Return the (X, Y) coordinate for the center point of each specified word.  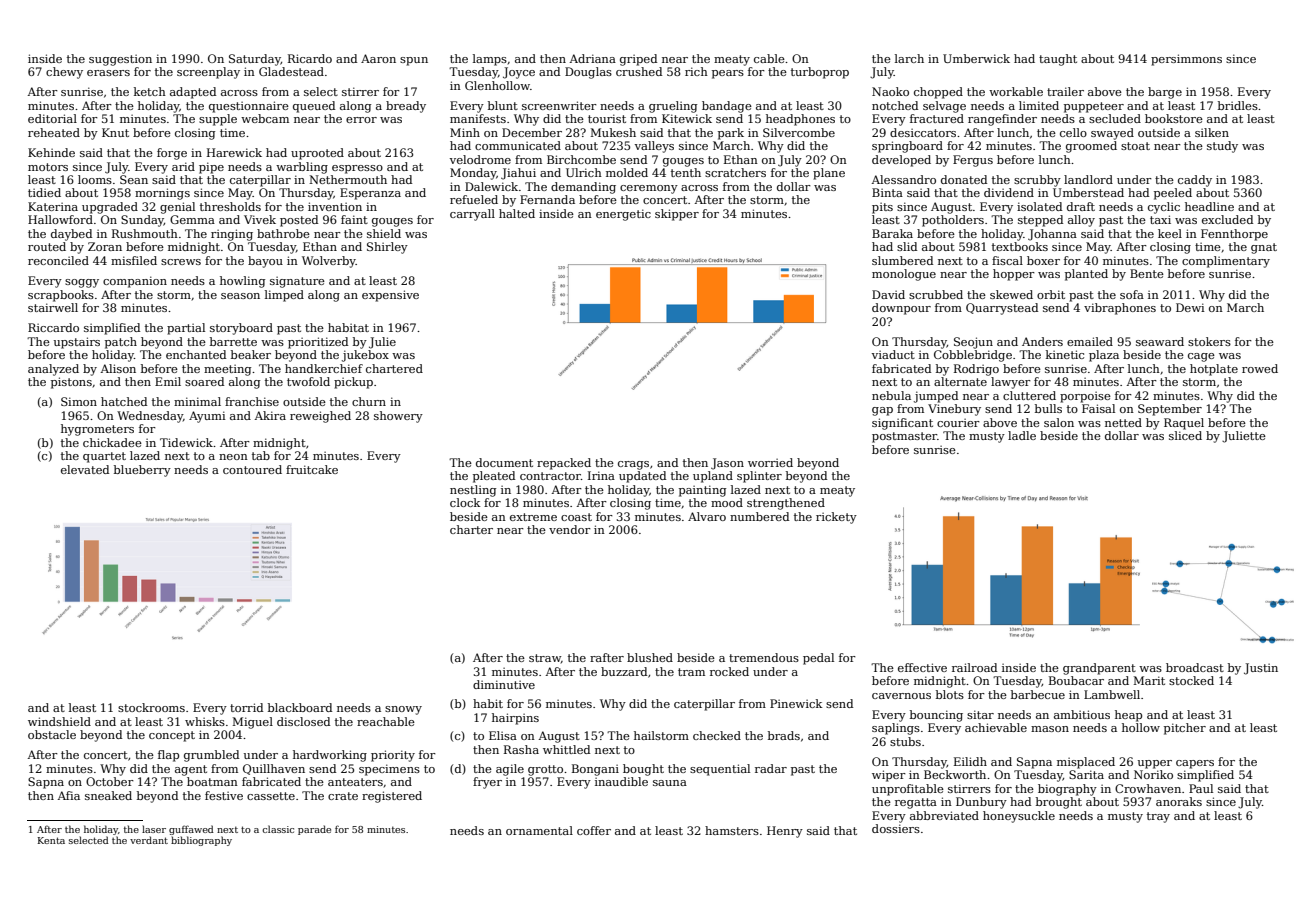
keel (1170, 233)
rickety (836, 518)
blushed (650, 657)
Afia (68, 795)
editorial (52, 118)
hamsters (732, 830)
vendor (570, 529)
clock (465, 502)
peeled (1173, 194)
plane (829, 174)
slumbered (902, 260)
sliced (1185, 435)
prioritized (318, 343)
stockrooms (151, 707)
